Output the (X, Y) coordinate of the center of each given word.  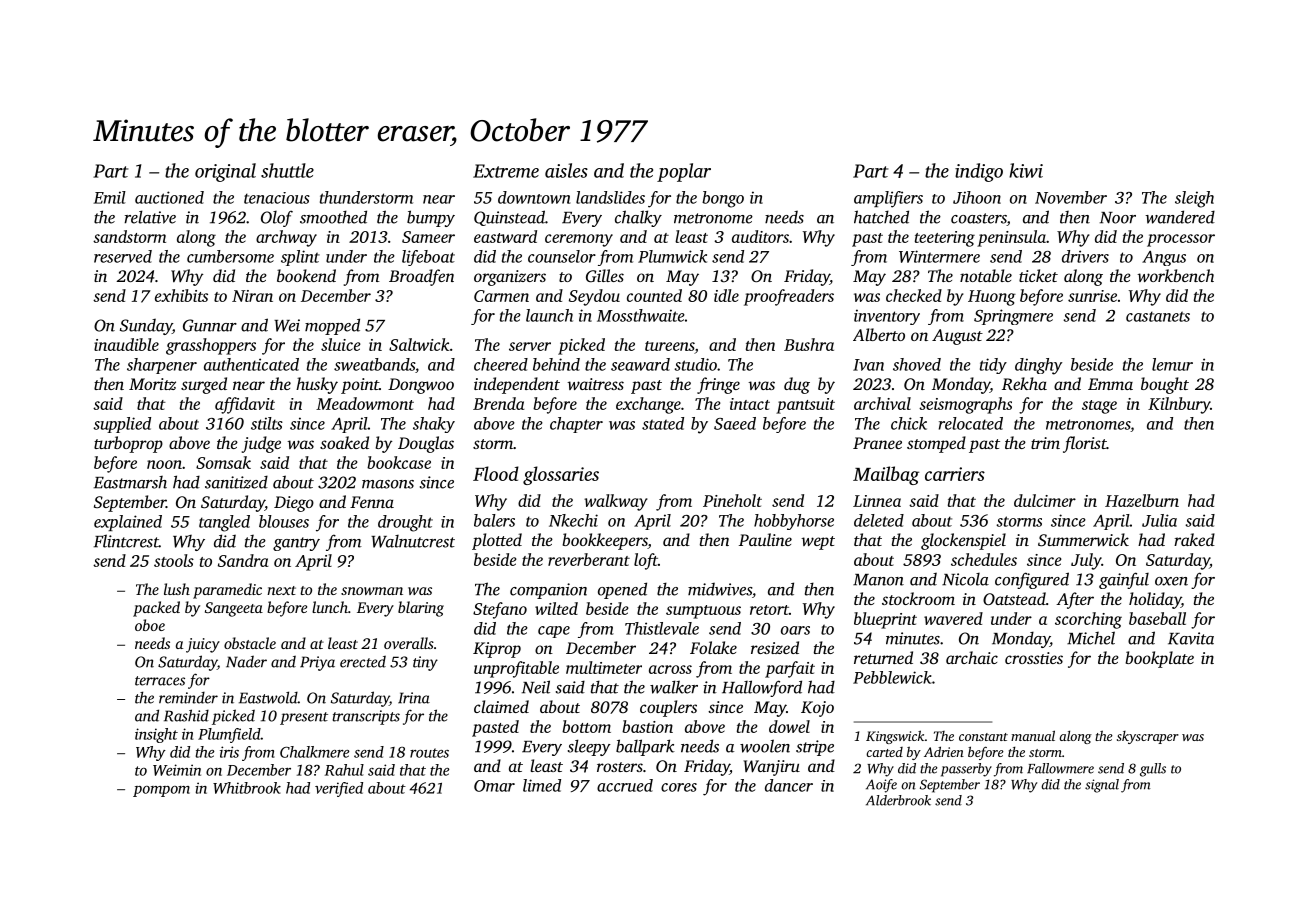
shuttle (287, 170)
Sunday (146, 326)
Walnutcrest (413, 541)
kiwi (1026, 170)
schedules (984, 559)
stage (1099, 407)
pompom (161, 791)
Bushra (809, 344)
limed (542, 785)
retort (769, 610)
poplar (684, 172)
